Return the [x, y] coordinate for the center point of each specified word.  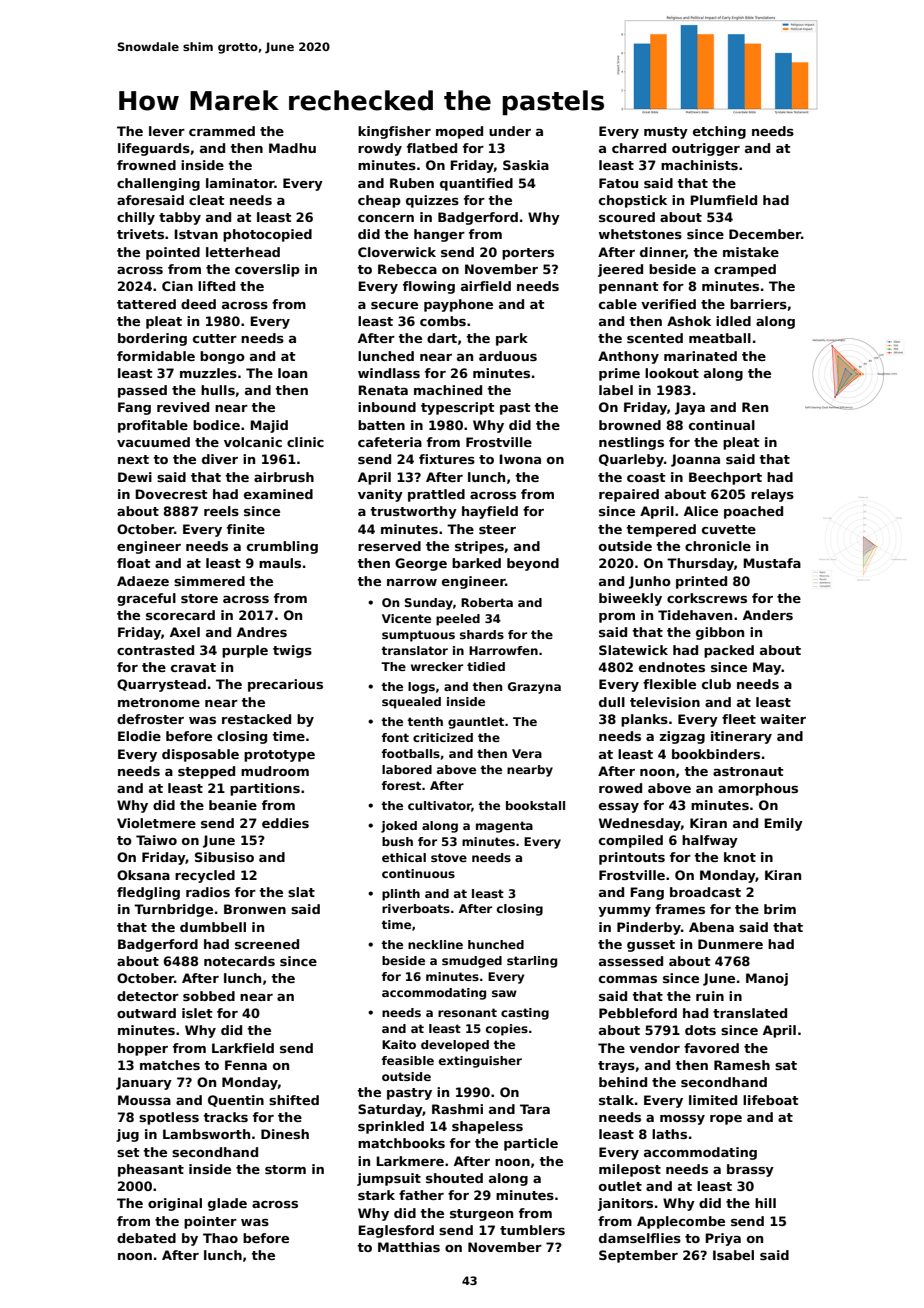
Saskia [526, 165]
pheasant [151, 1170]
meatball [720, 338]
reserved [389, 546]
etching [719, 132]
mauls [280, 563]
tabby [180, 218]
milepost [630, 1170]
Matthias [409, 1247]
